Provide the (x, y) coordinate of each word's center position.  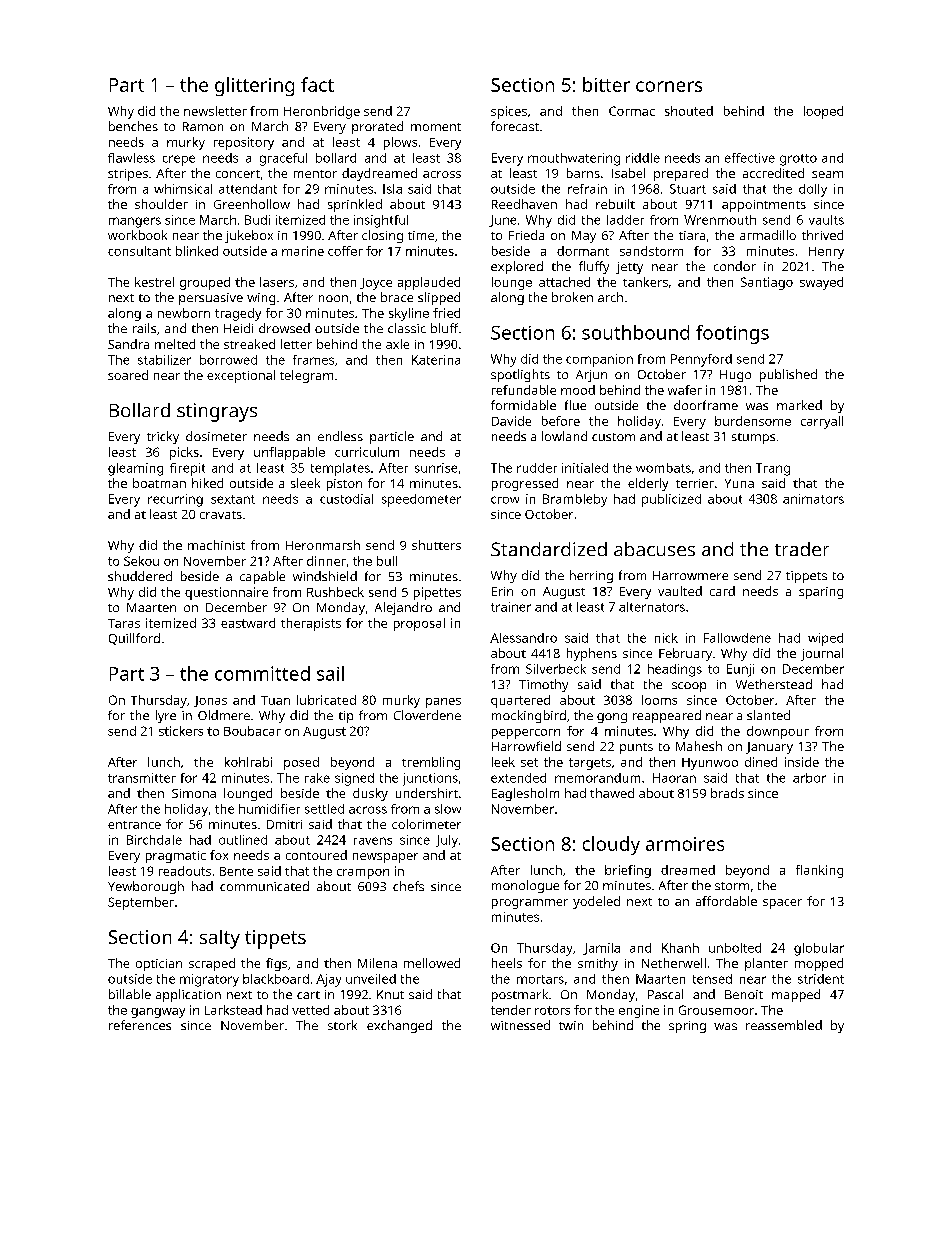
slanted (768, 715)
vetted (310, 1010)
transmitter (142, 778)
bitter (606, 84)
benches (133, 126)
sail (330, 673)
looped (823, 112)
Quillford (134, 639)
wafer (685, 390)
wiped (825, 639)
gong (612, 718)
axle (397, 344)
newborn (184, 313)
